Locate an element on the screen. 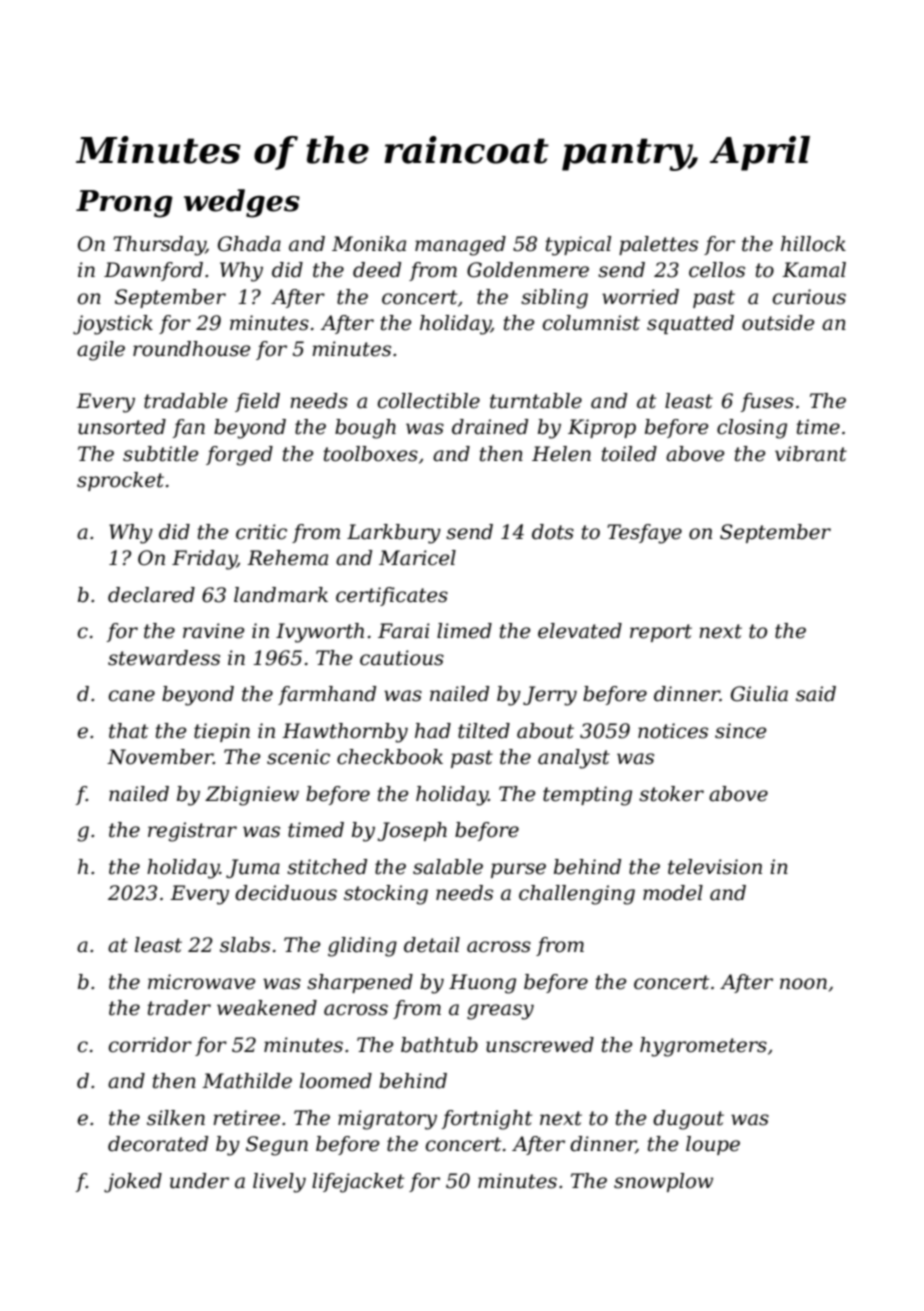  palettes is located at coordinates (658, 245).
